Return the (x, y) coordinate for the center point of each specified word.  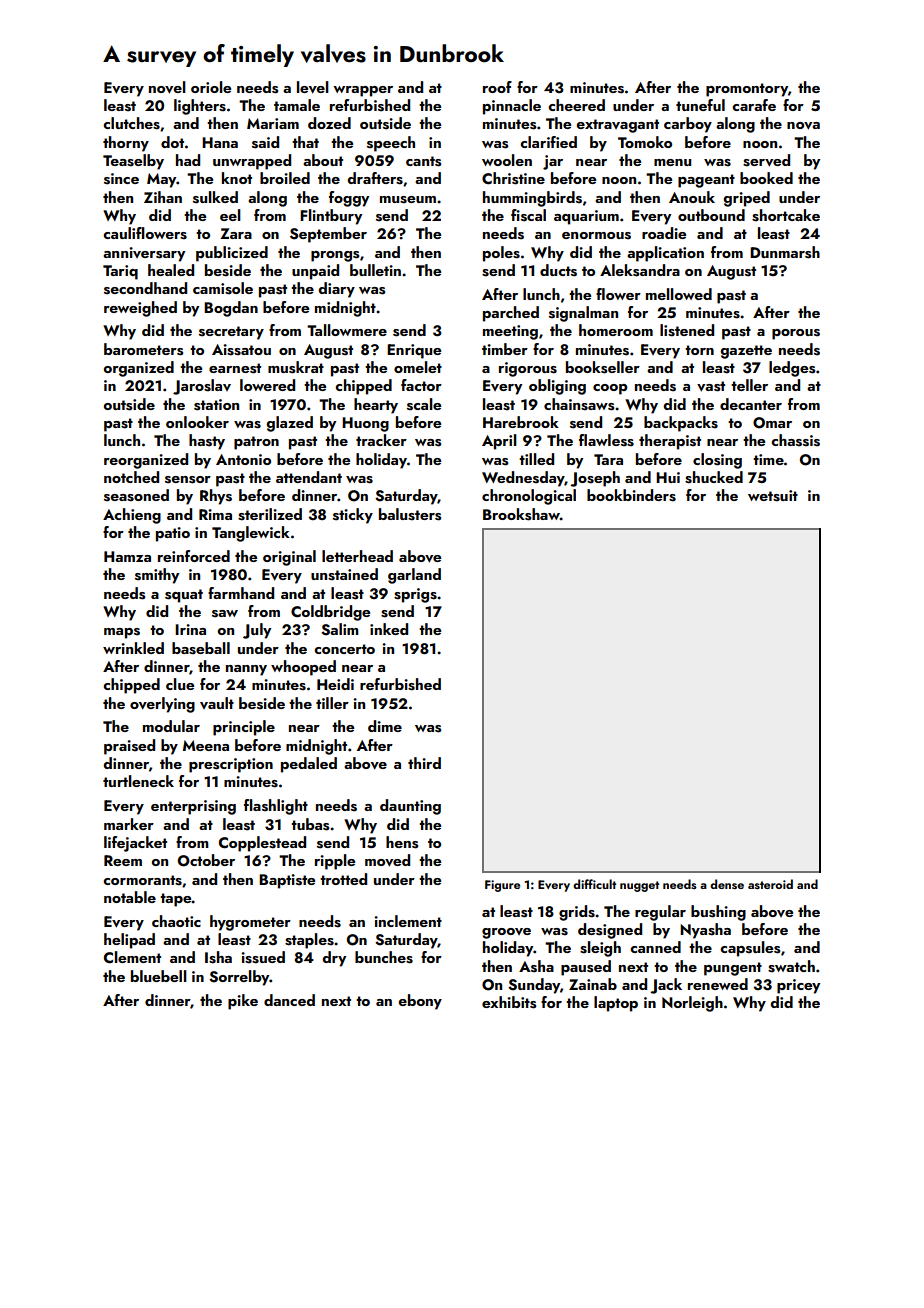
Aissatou (241, 350)
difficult (594, 884)
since (121, 179)
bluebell (159, 976)
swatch (791, 966)
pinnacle (512, 107)
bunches (384, 957)
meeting (510, 332)
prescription (231, 765)
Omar (772, 423)
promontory (747, 90)
